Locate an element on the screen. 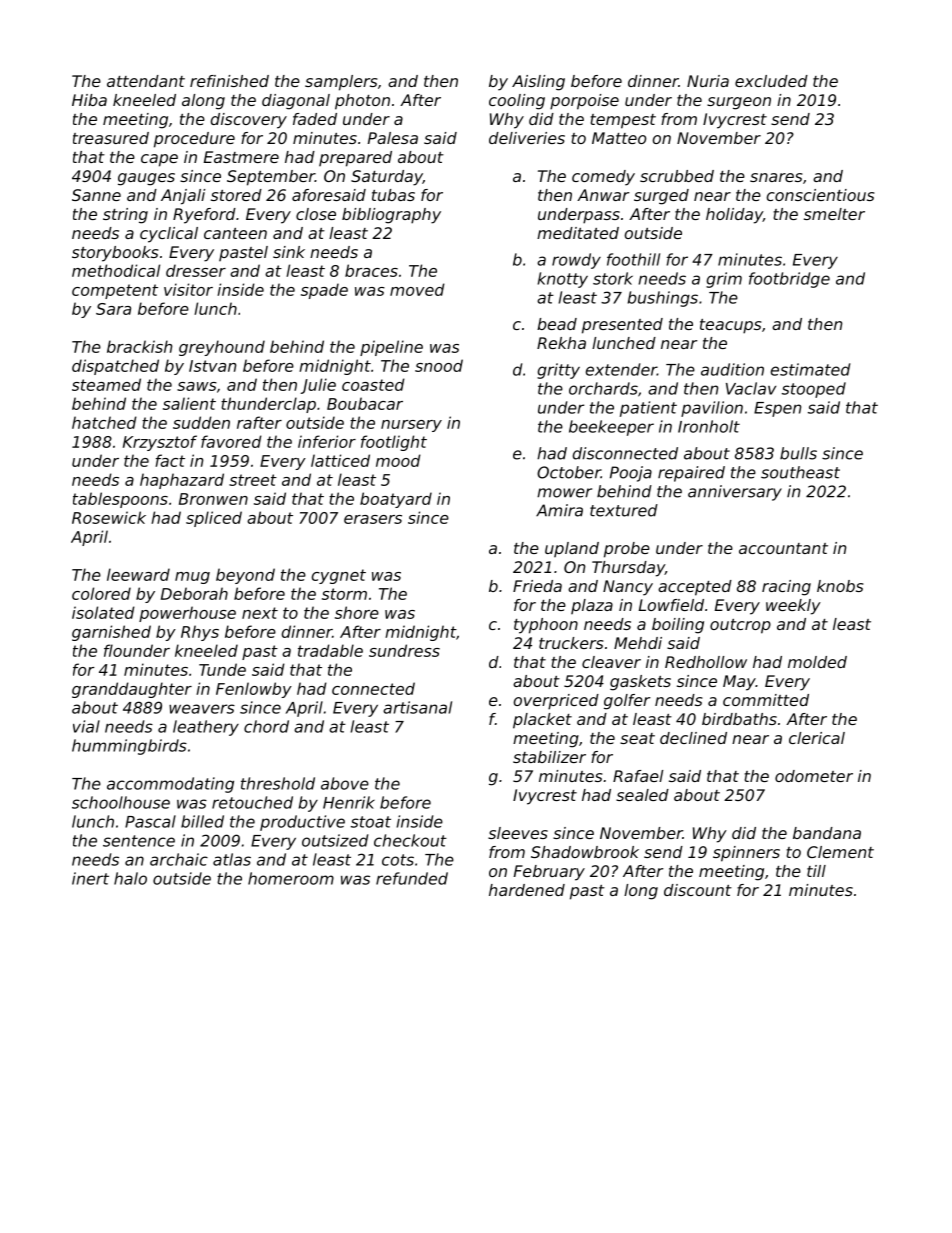 This screenshot has width=952, height=1233. excluded is located at coordinates (771, 81).
